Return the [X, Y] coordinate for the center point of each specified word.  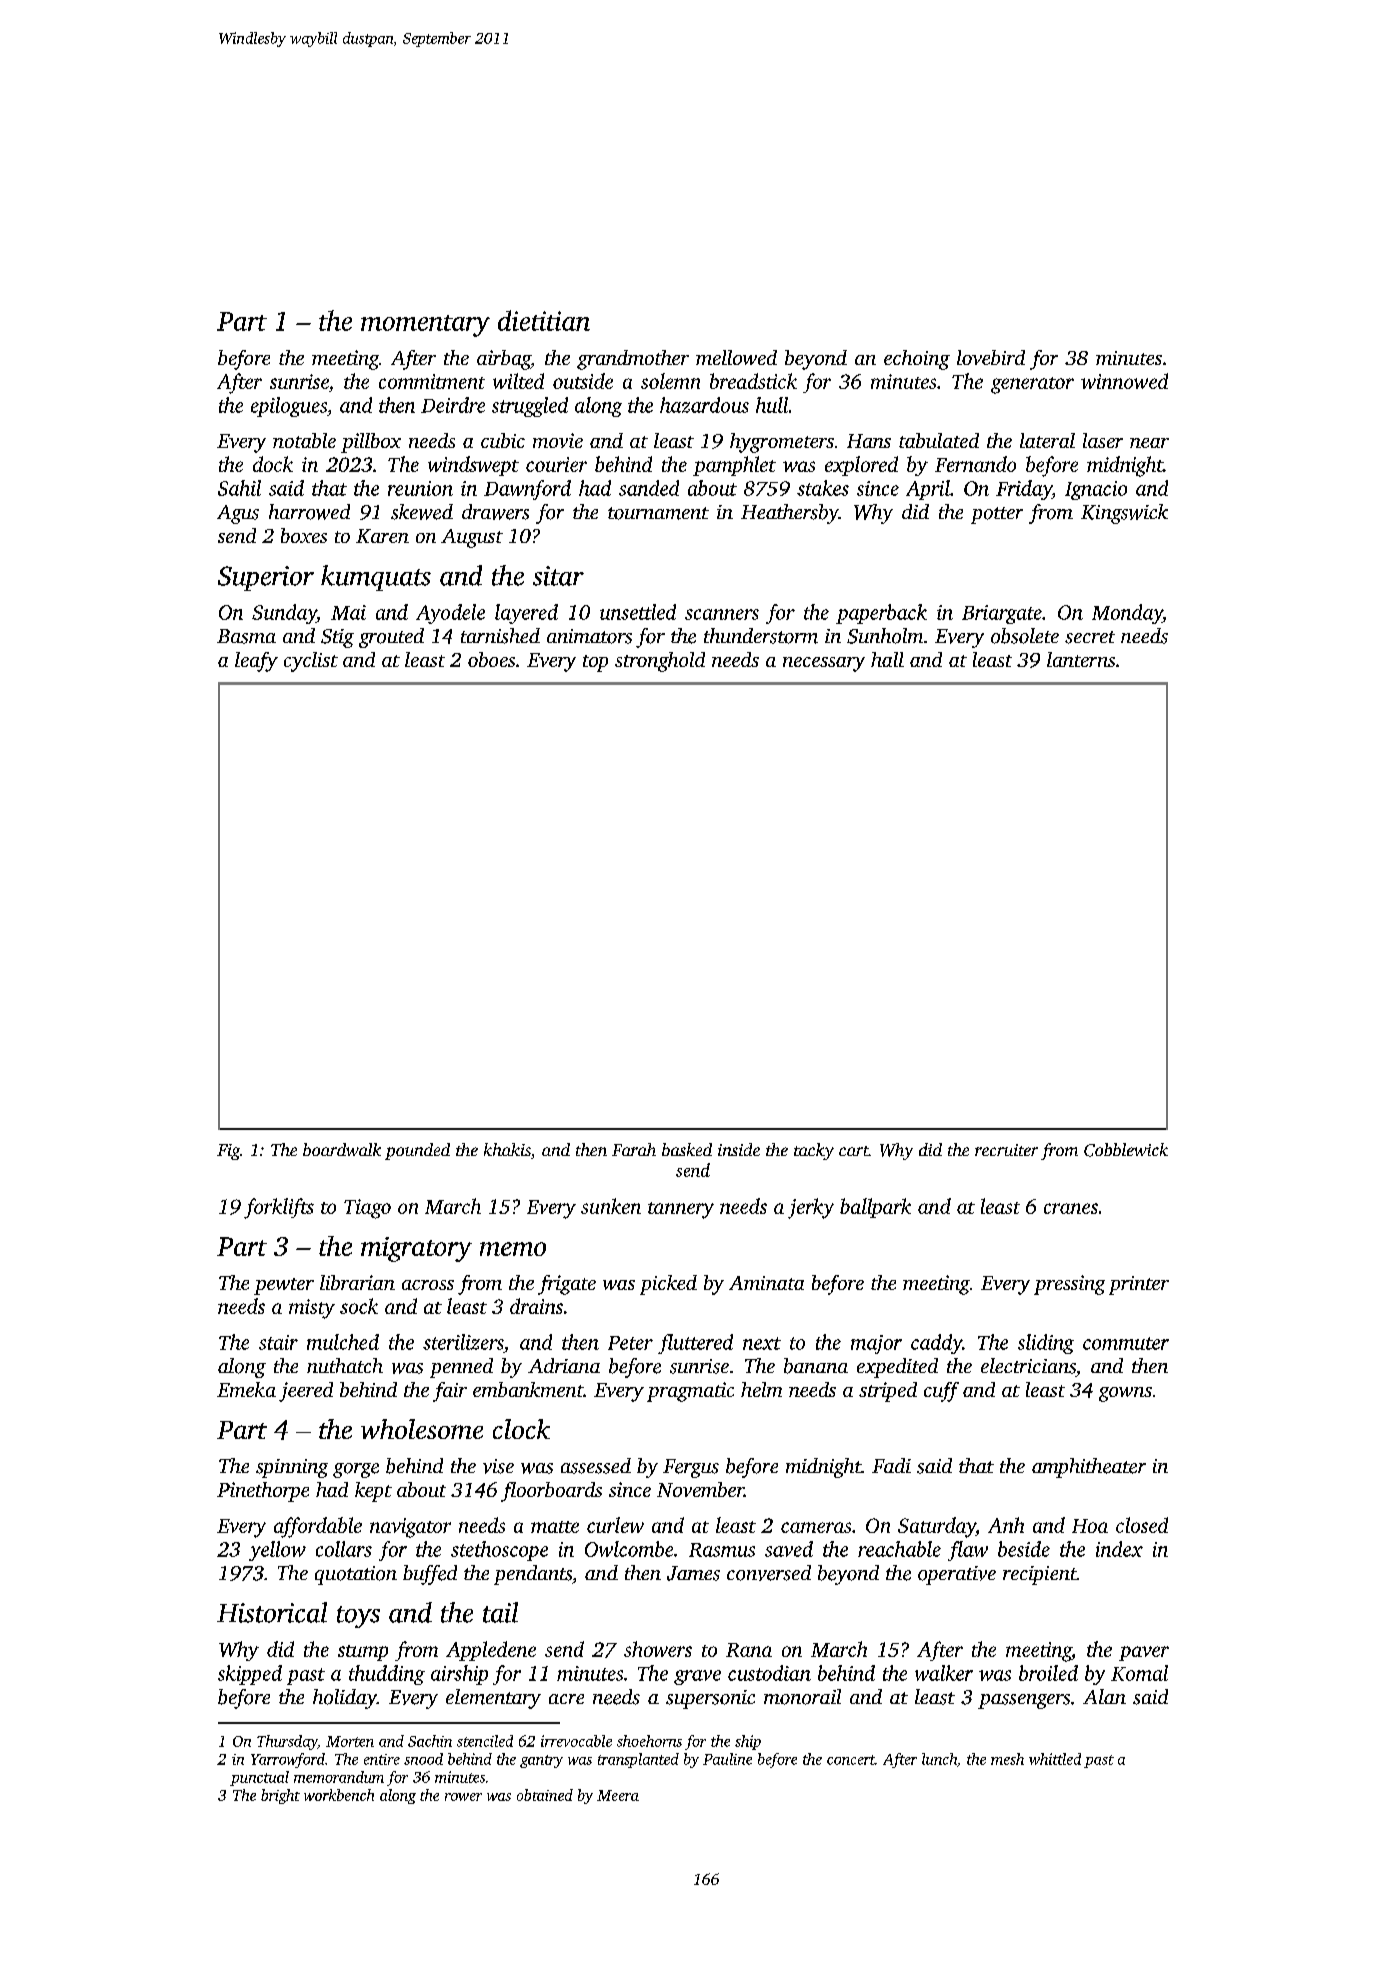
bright [280, 1796]
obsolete [1025, 636]
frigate [567, 1285]
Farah [634, 1149]
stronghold [660, 662]
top [595, 663]
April [928, 490]
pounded [417, 1151]
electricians [1028, 1366]
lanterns [1081, 659]
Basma [246, 636]
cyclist [311, 662]
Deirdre [453, 405]
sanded [649, 488]
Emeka [246, 1389]
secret [1090, 637]
